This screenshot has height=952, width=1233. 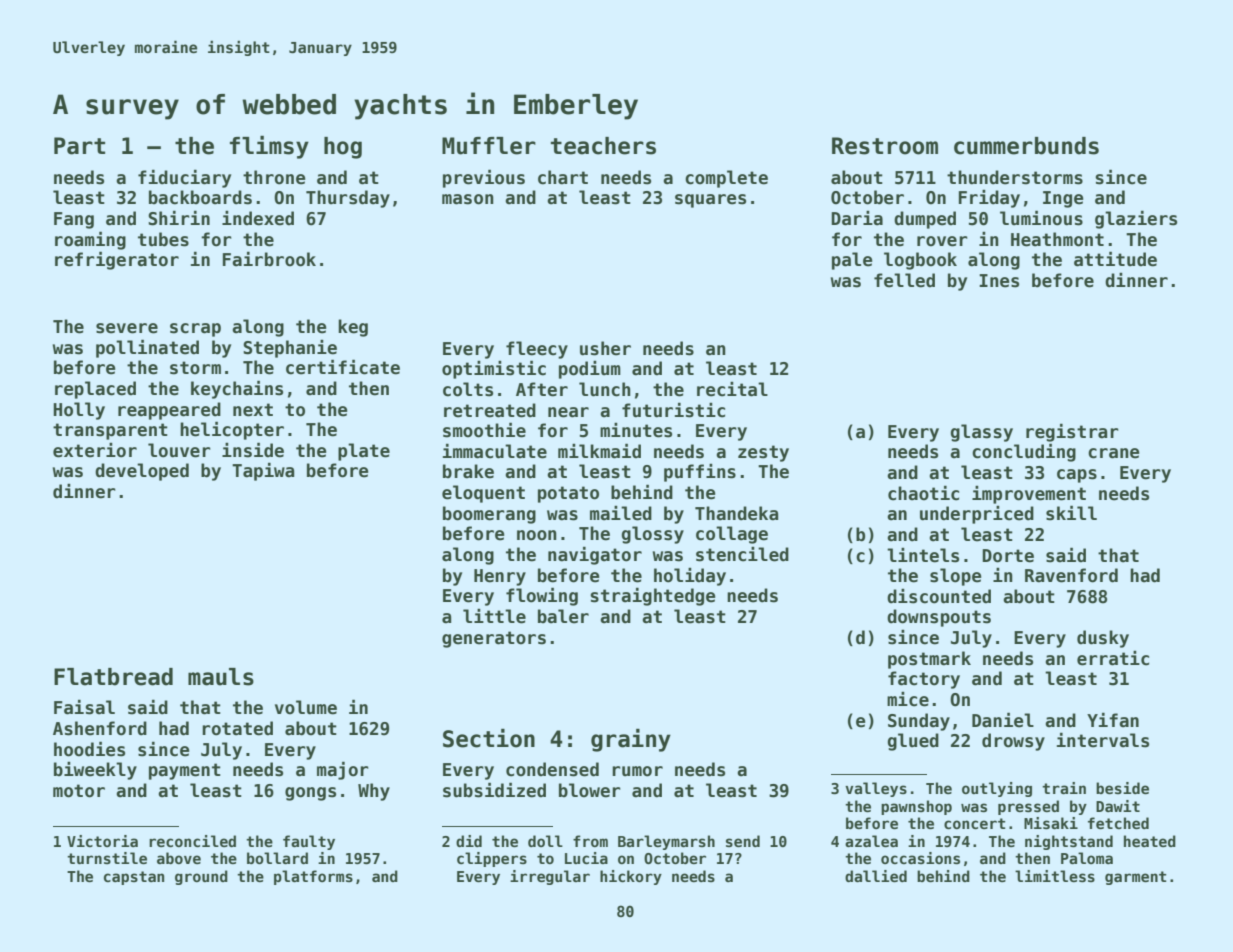 I want to click on attitude, so click(x=1115, y=259).
